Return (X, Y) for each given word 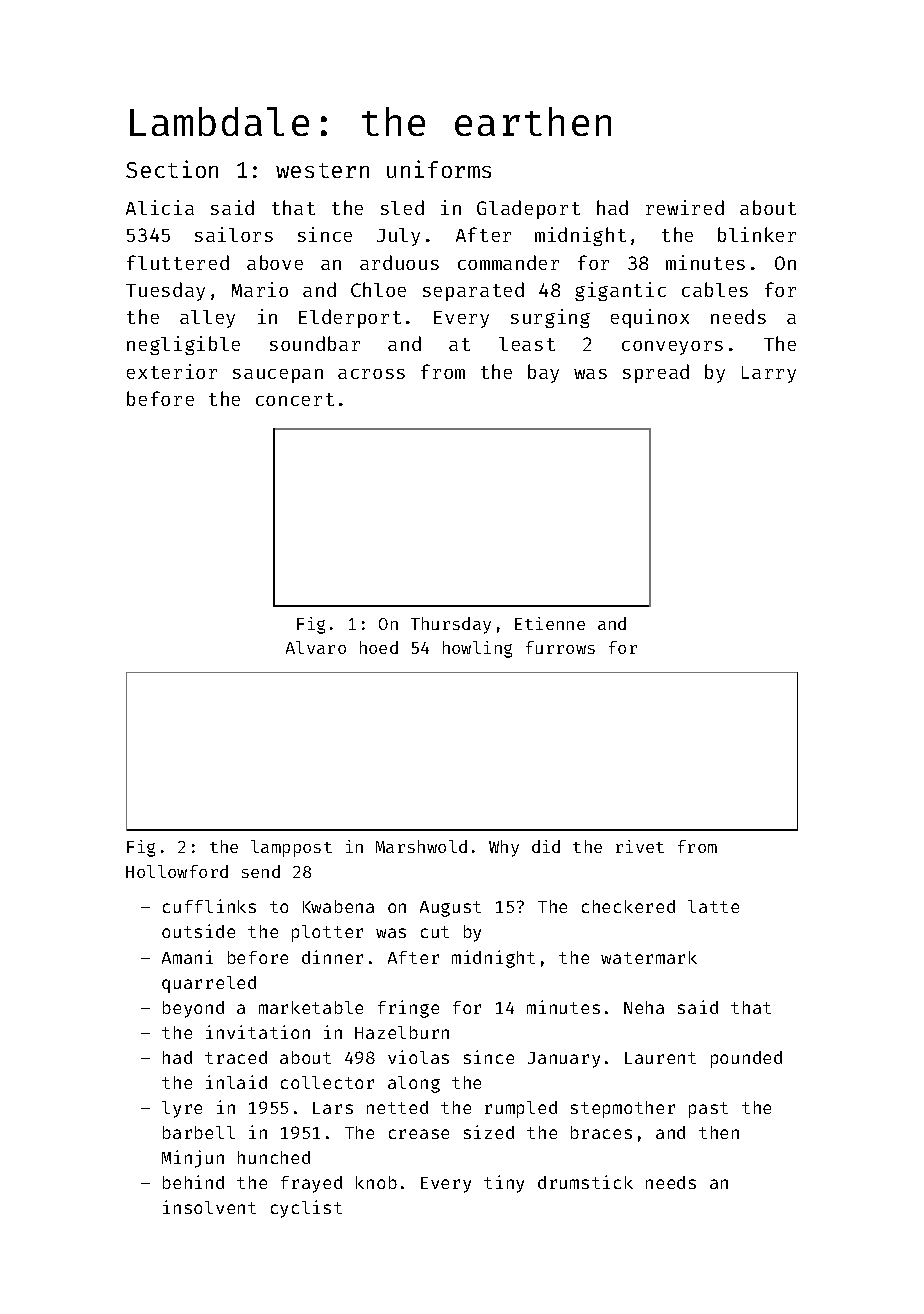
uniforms (439, 169)
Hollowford (177, 871)
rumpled (521, 1109)
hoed (379, 647)
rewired (685, 207)
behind (193, 1182)
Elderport (350, 318)
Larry (769, 374)
